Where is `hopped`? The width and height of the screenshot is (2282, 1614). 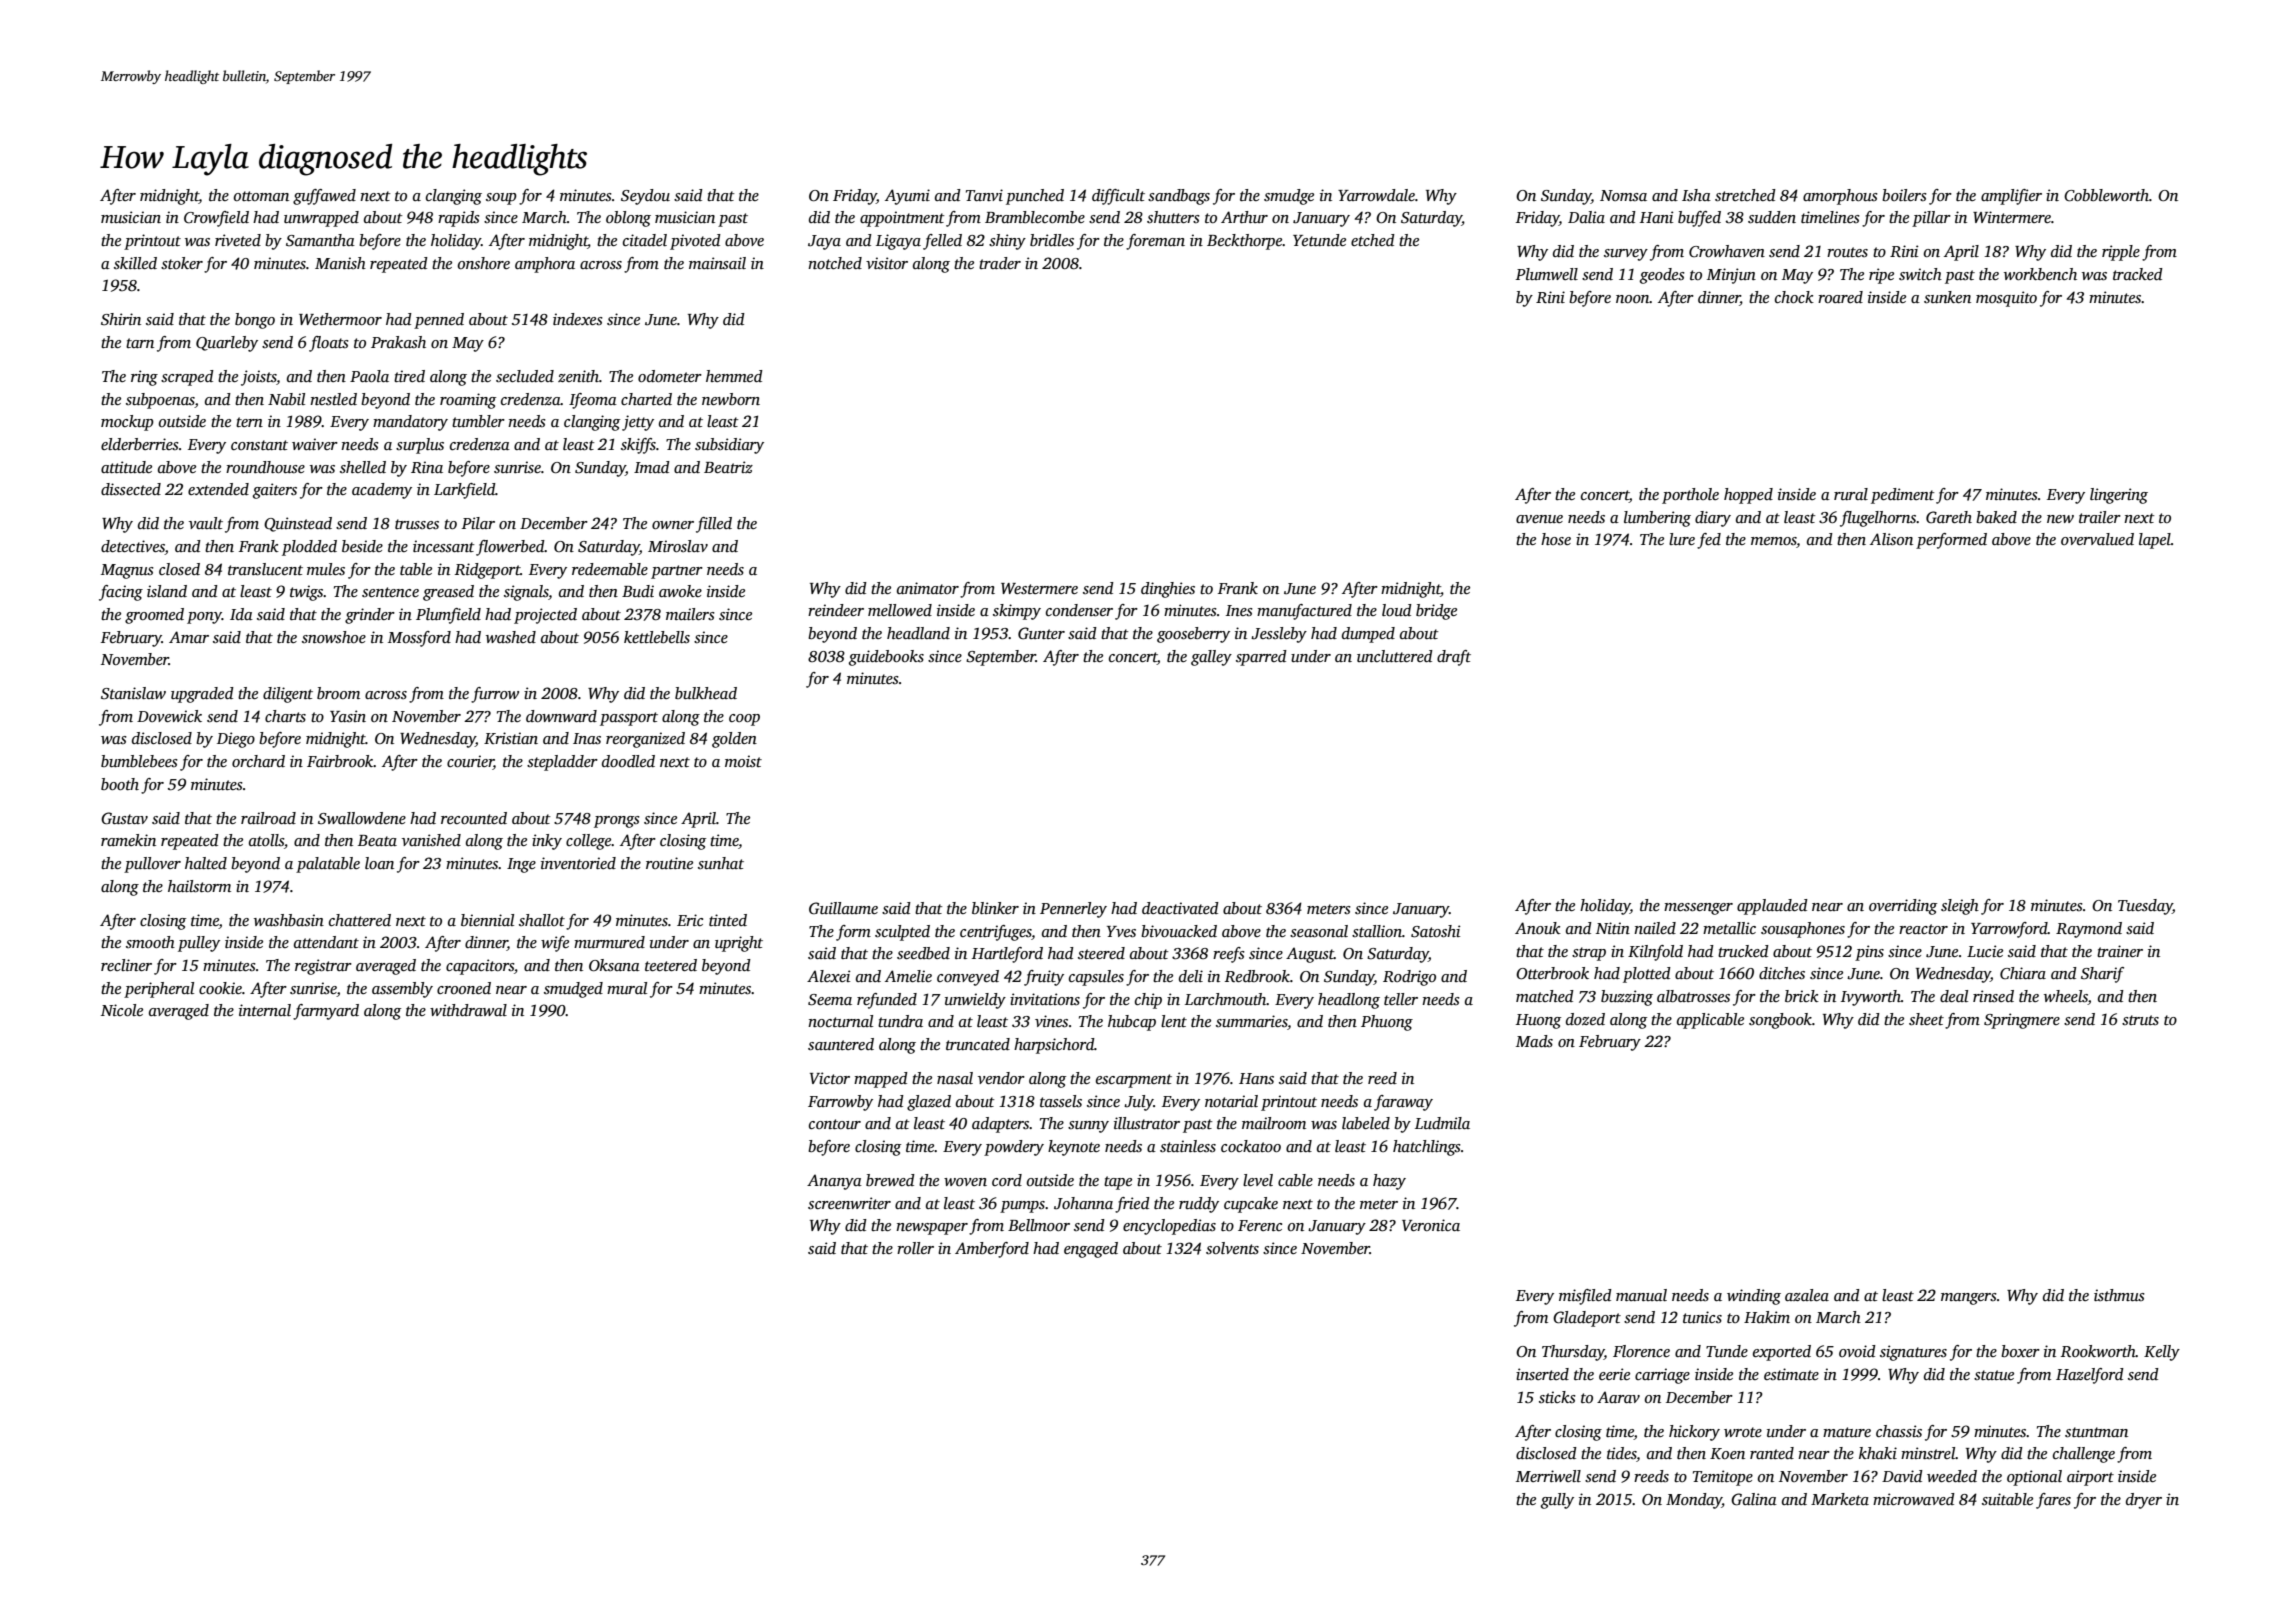 hopped is located at coordinates (1748, 496).
